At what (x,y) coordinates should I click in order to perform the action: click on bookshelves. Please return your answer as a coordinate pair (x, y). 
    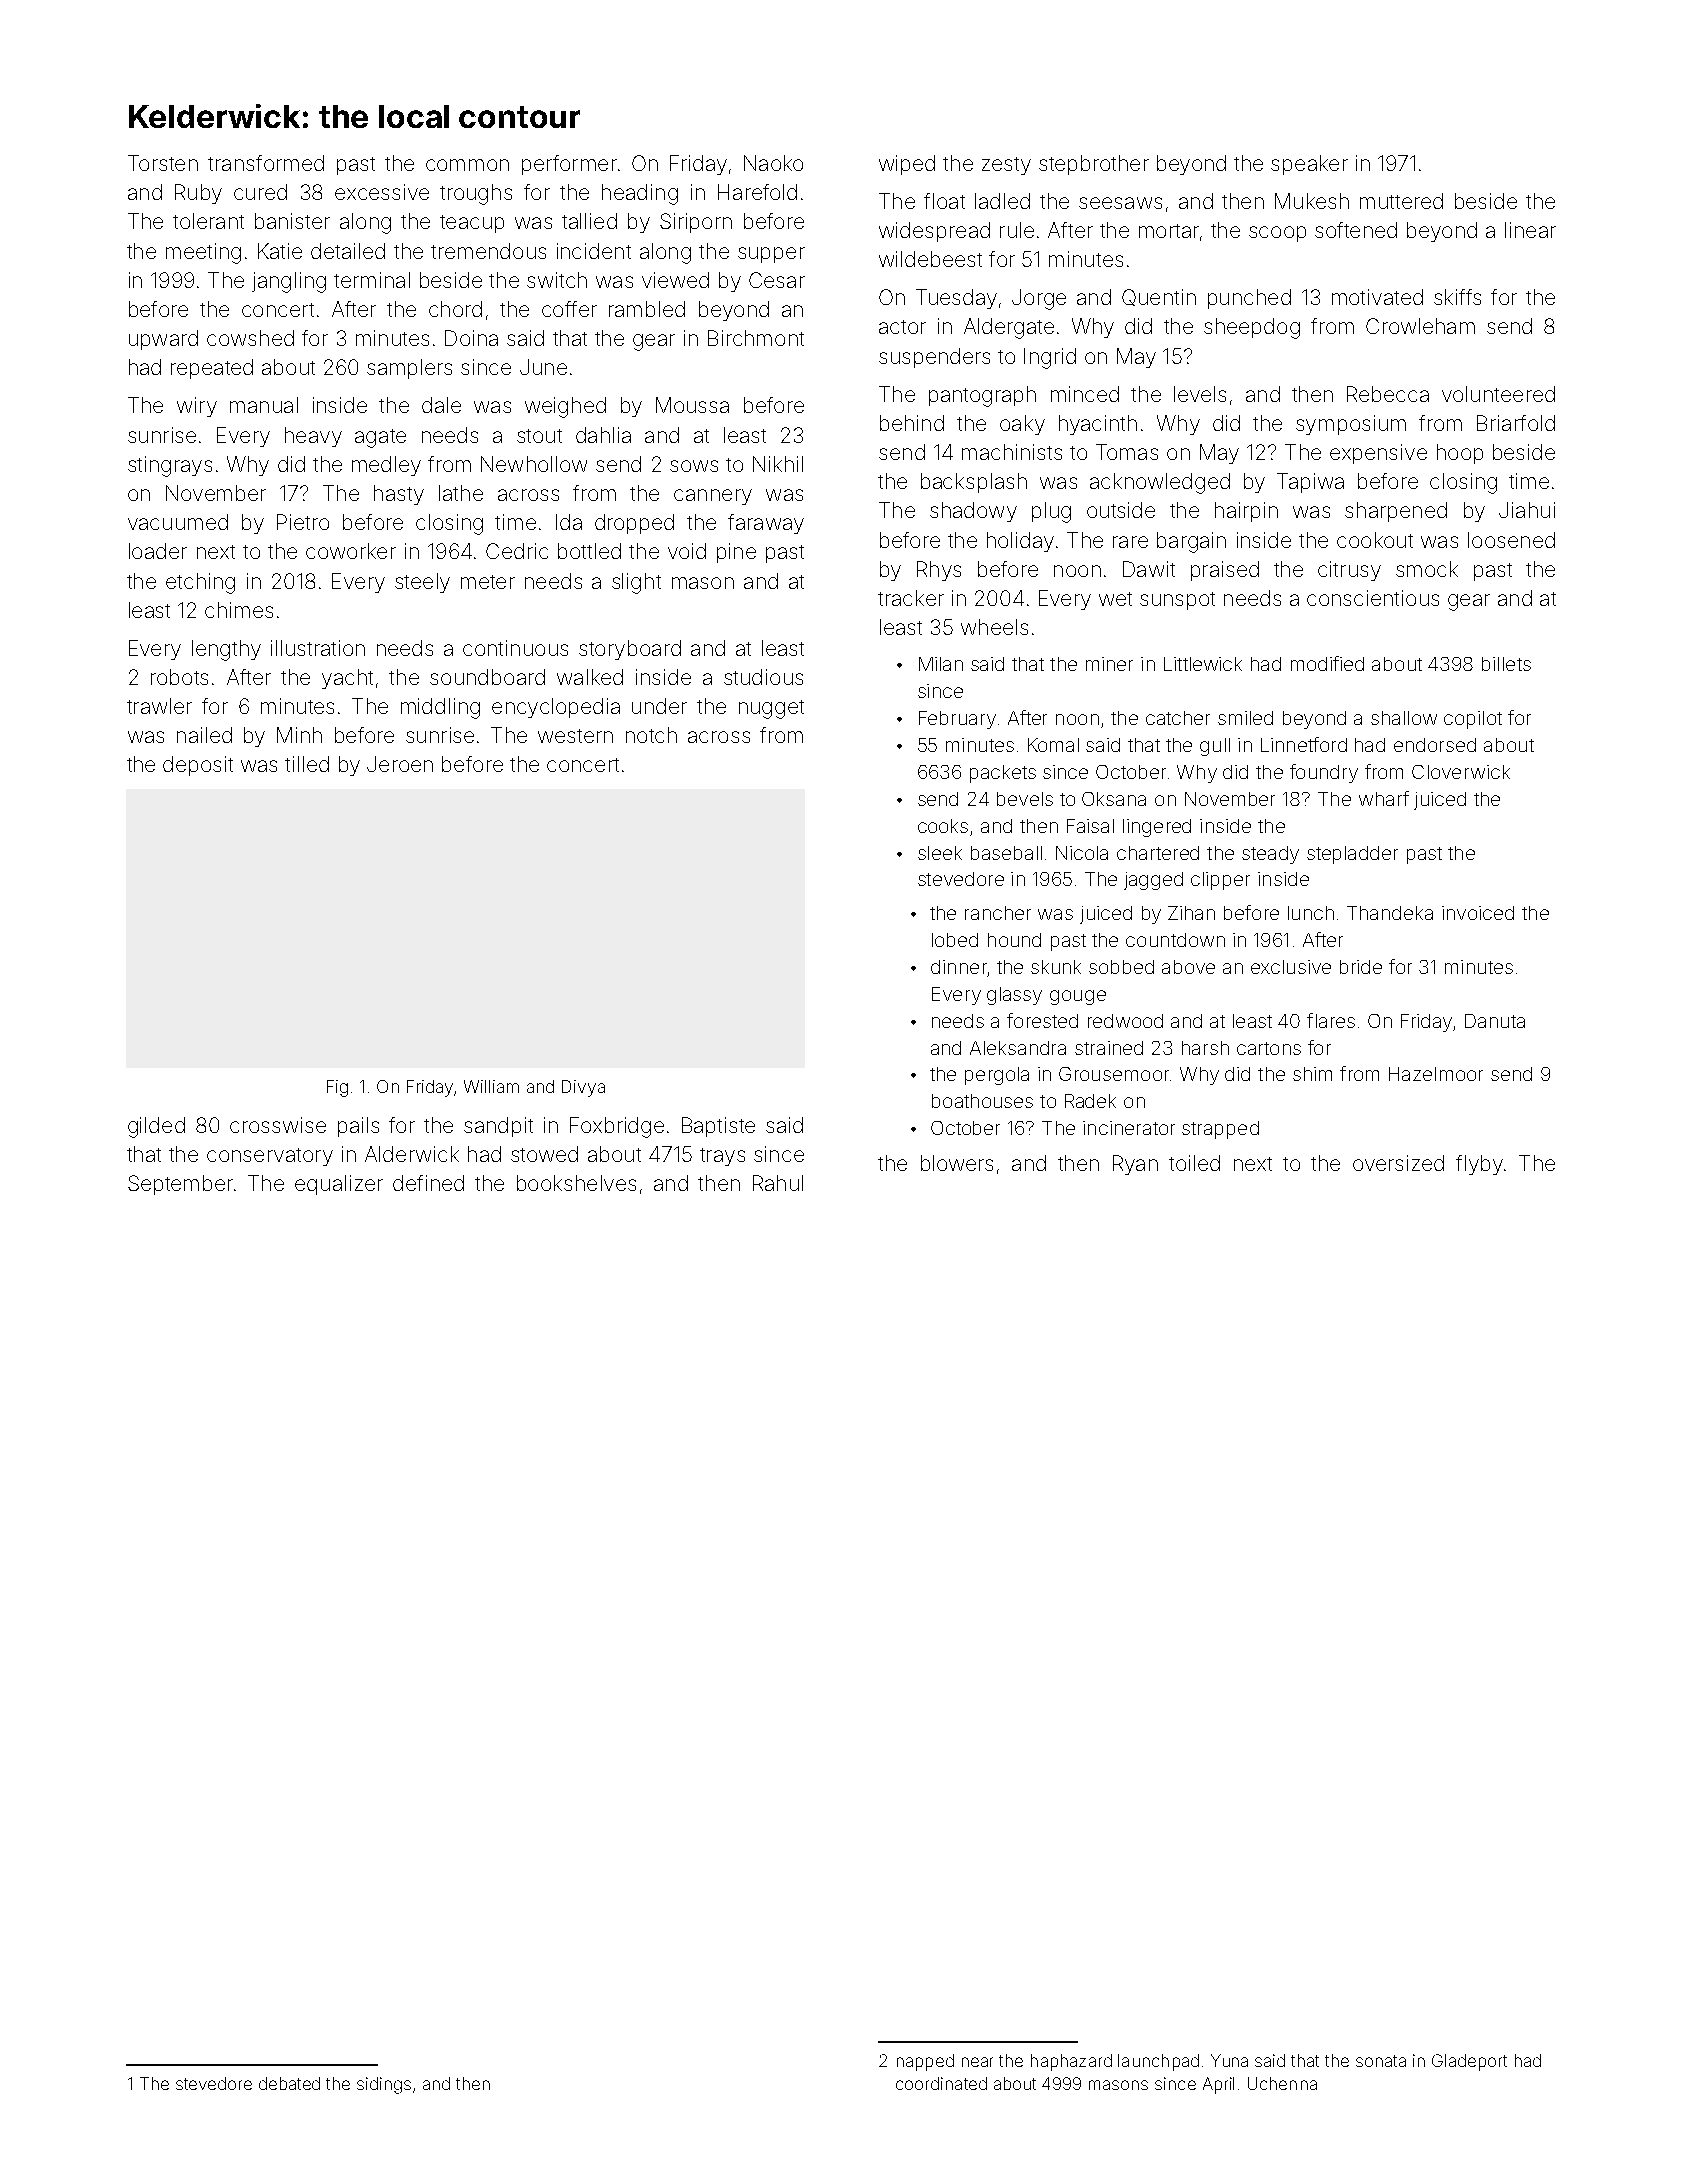
    Looking at the image, I should click on (576, 1183).
